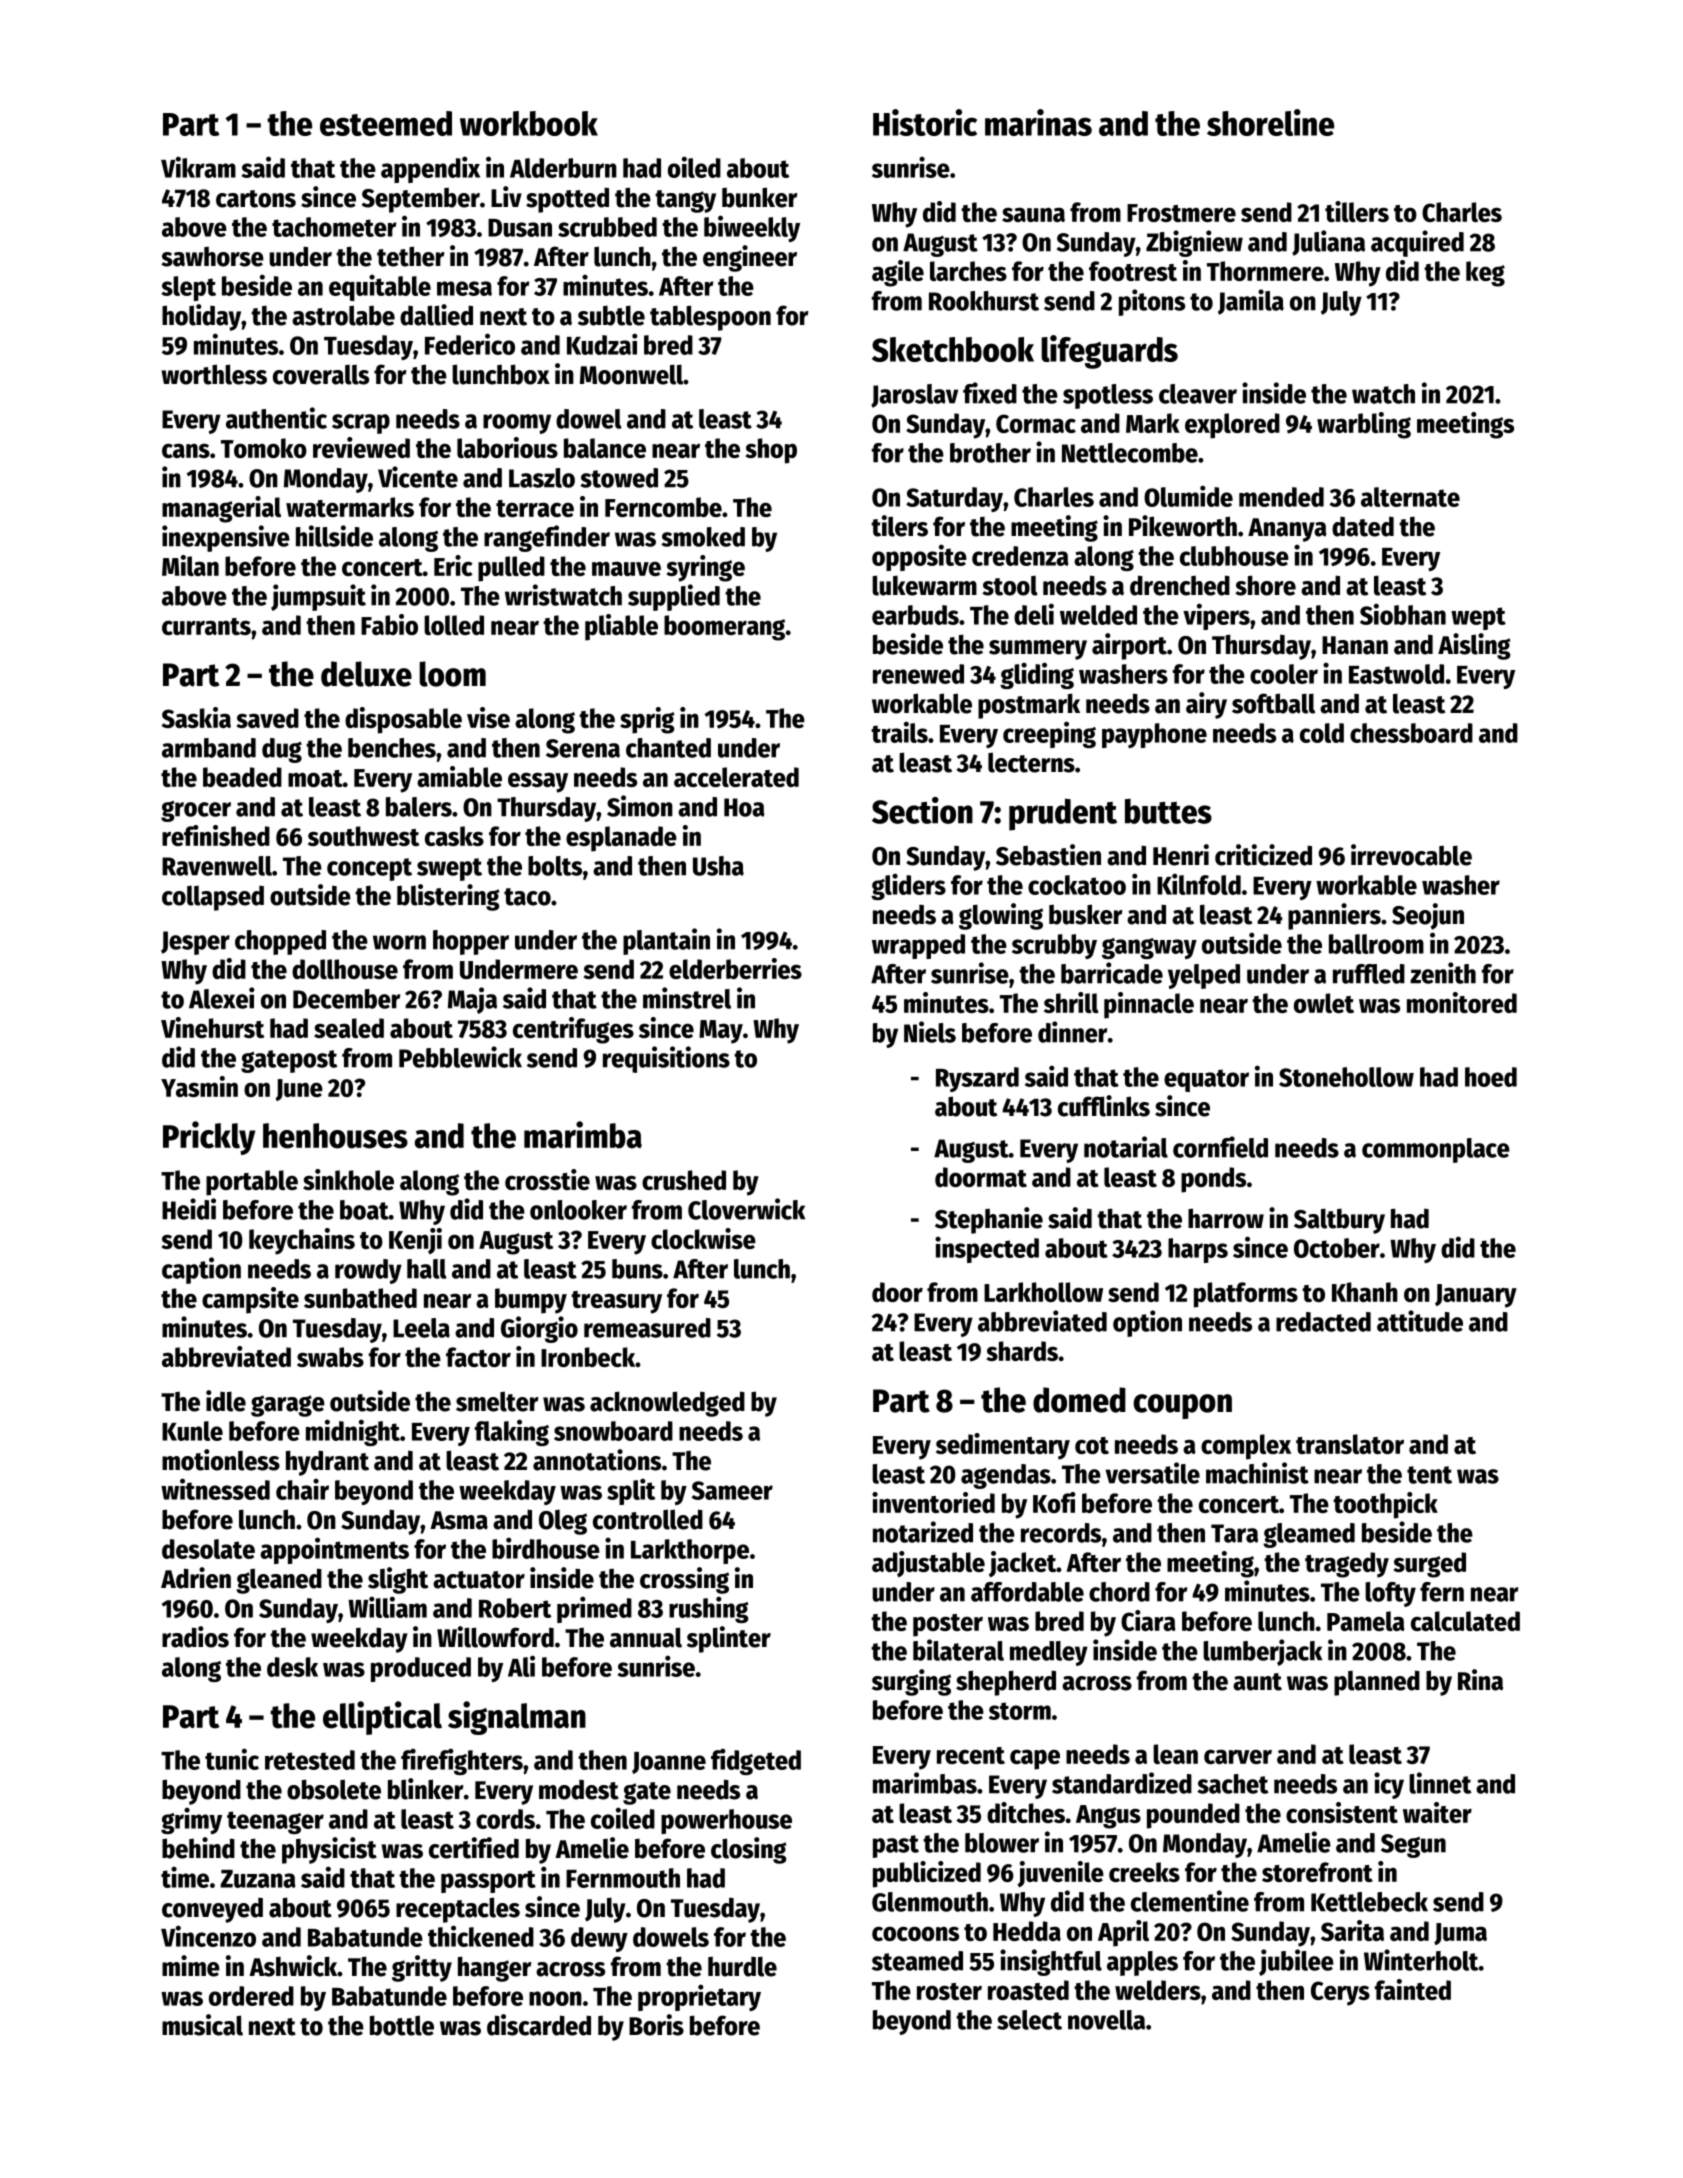  Describe the element at coordinates (529, 123) in the image. I see `workbook` at that location.
